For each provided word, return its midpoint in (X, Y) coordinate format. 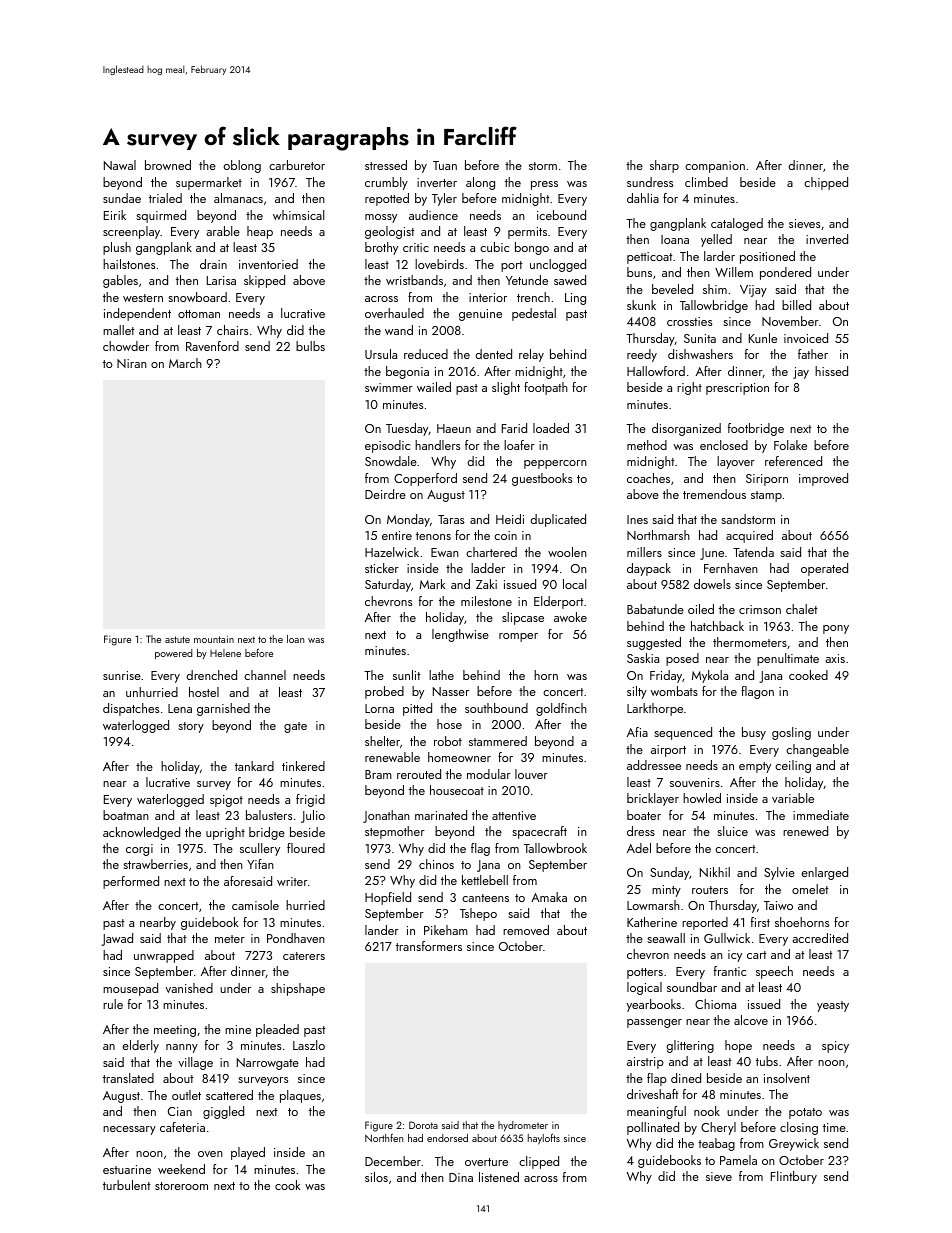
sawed (570, 280)
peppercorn (555, 464)
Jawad (117, 939)
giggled (223, 1112)
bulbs (310, 346)
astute (177, 639)
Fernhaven (731, 568)
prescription (737, 389)
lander (382, 930)
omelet (810, 889)
